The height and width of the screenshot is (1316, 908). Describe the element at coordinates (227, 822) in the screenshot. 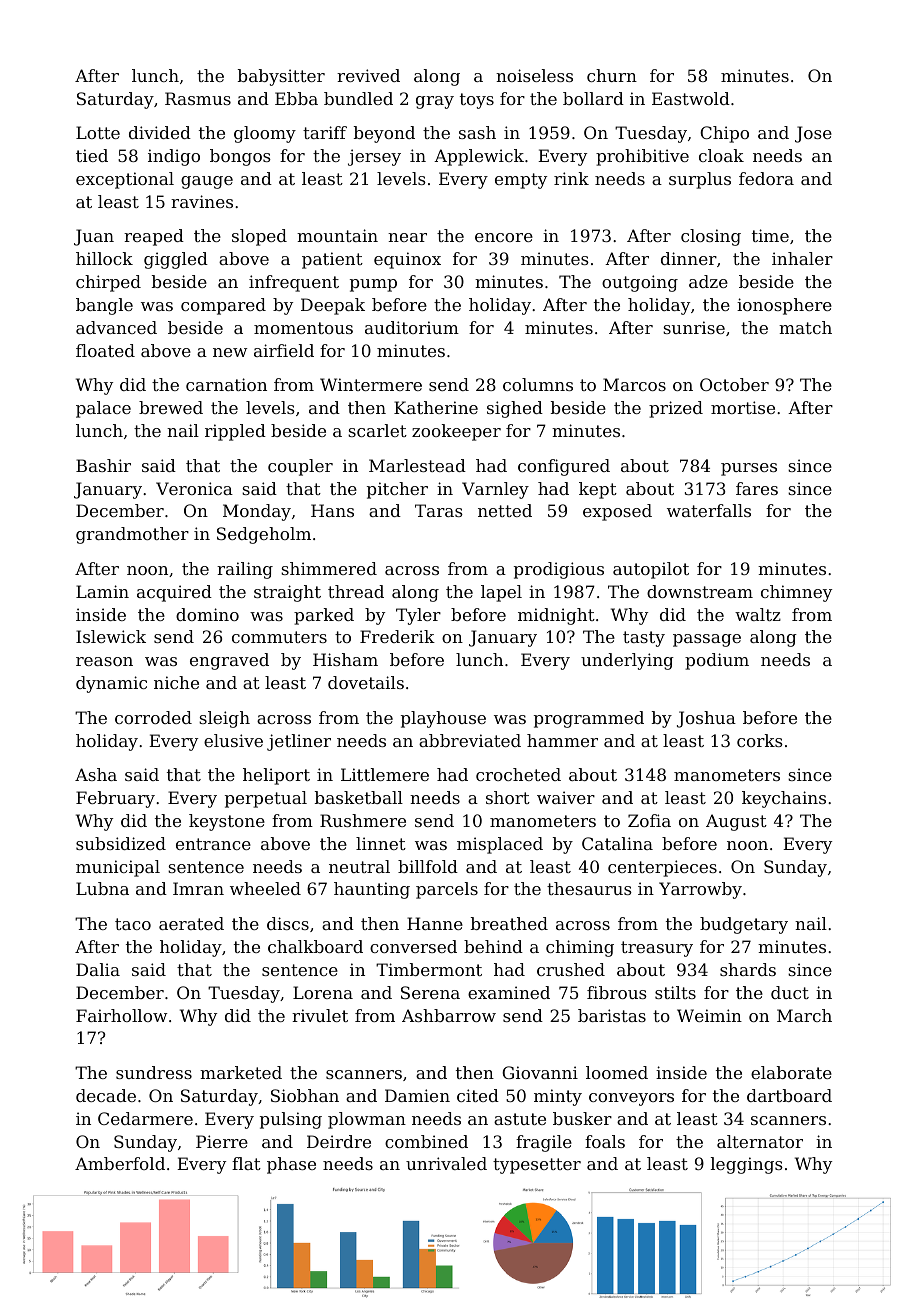

I see `keystone` at that location.
